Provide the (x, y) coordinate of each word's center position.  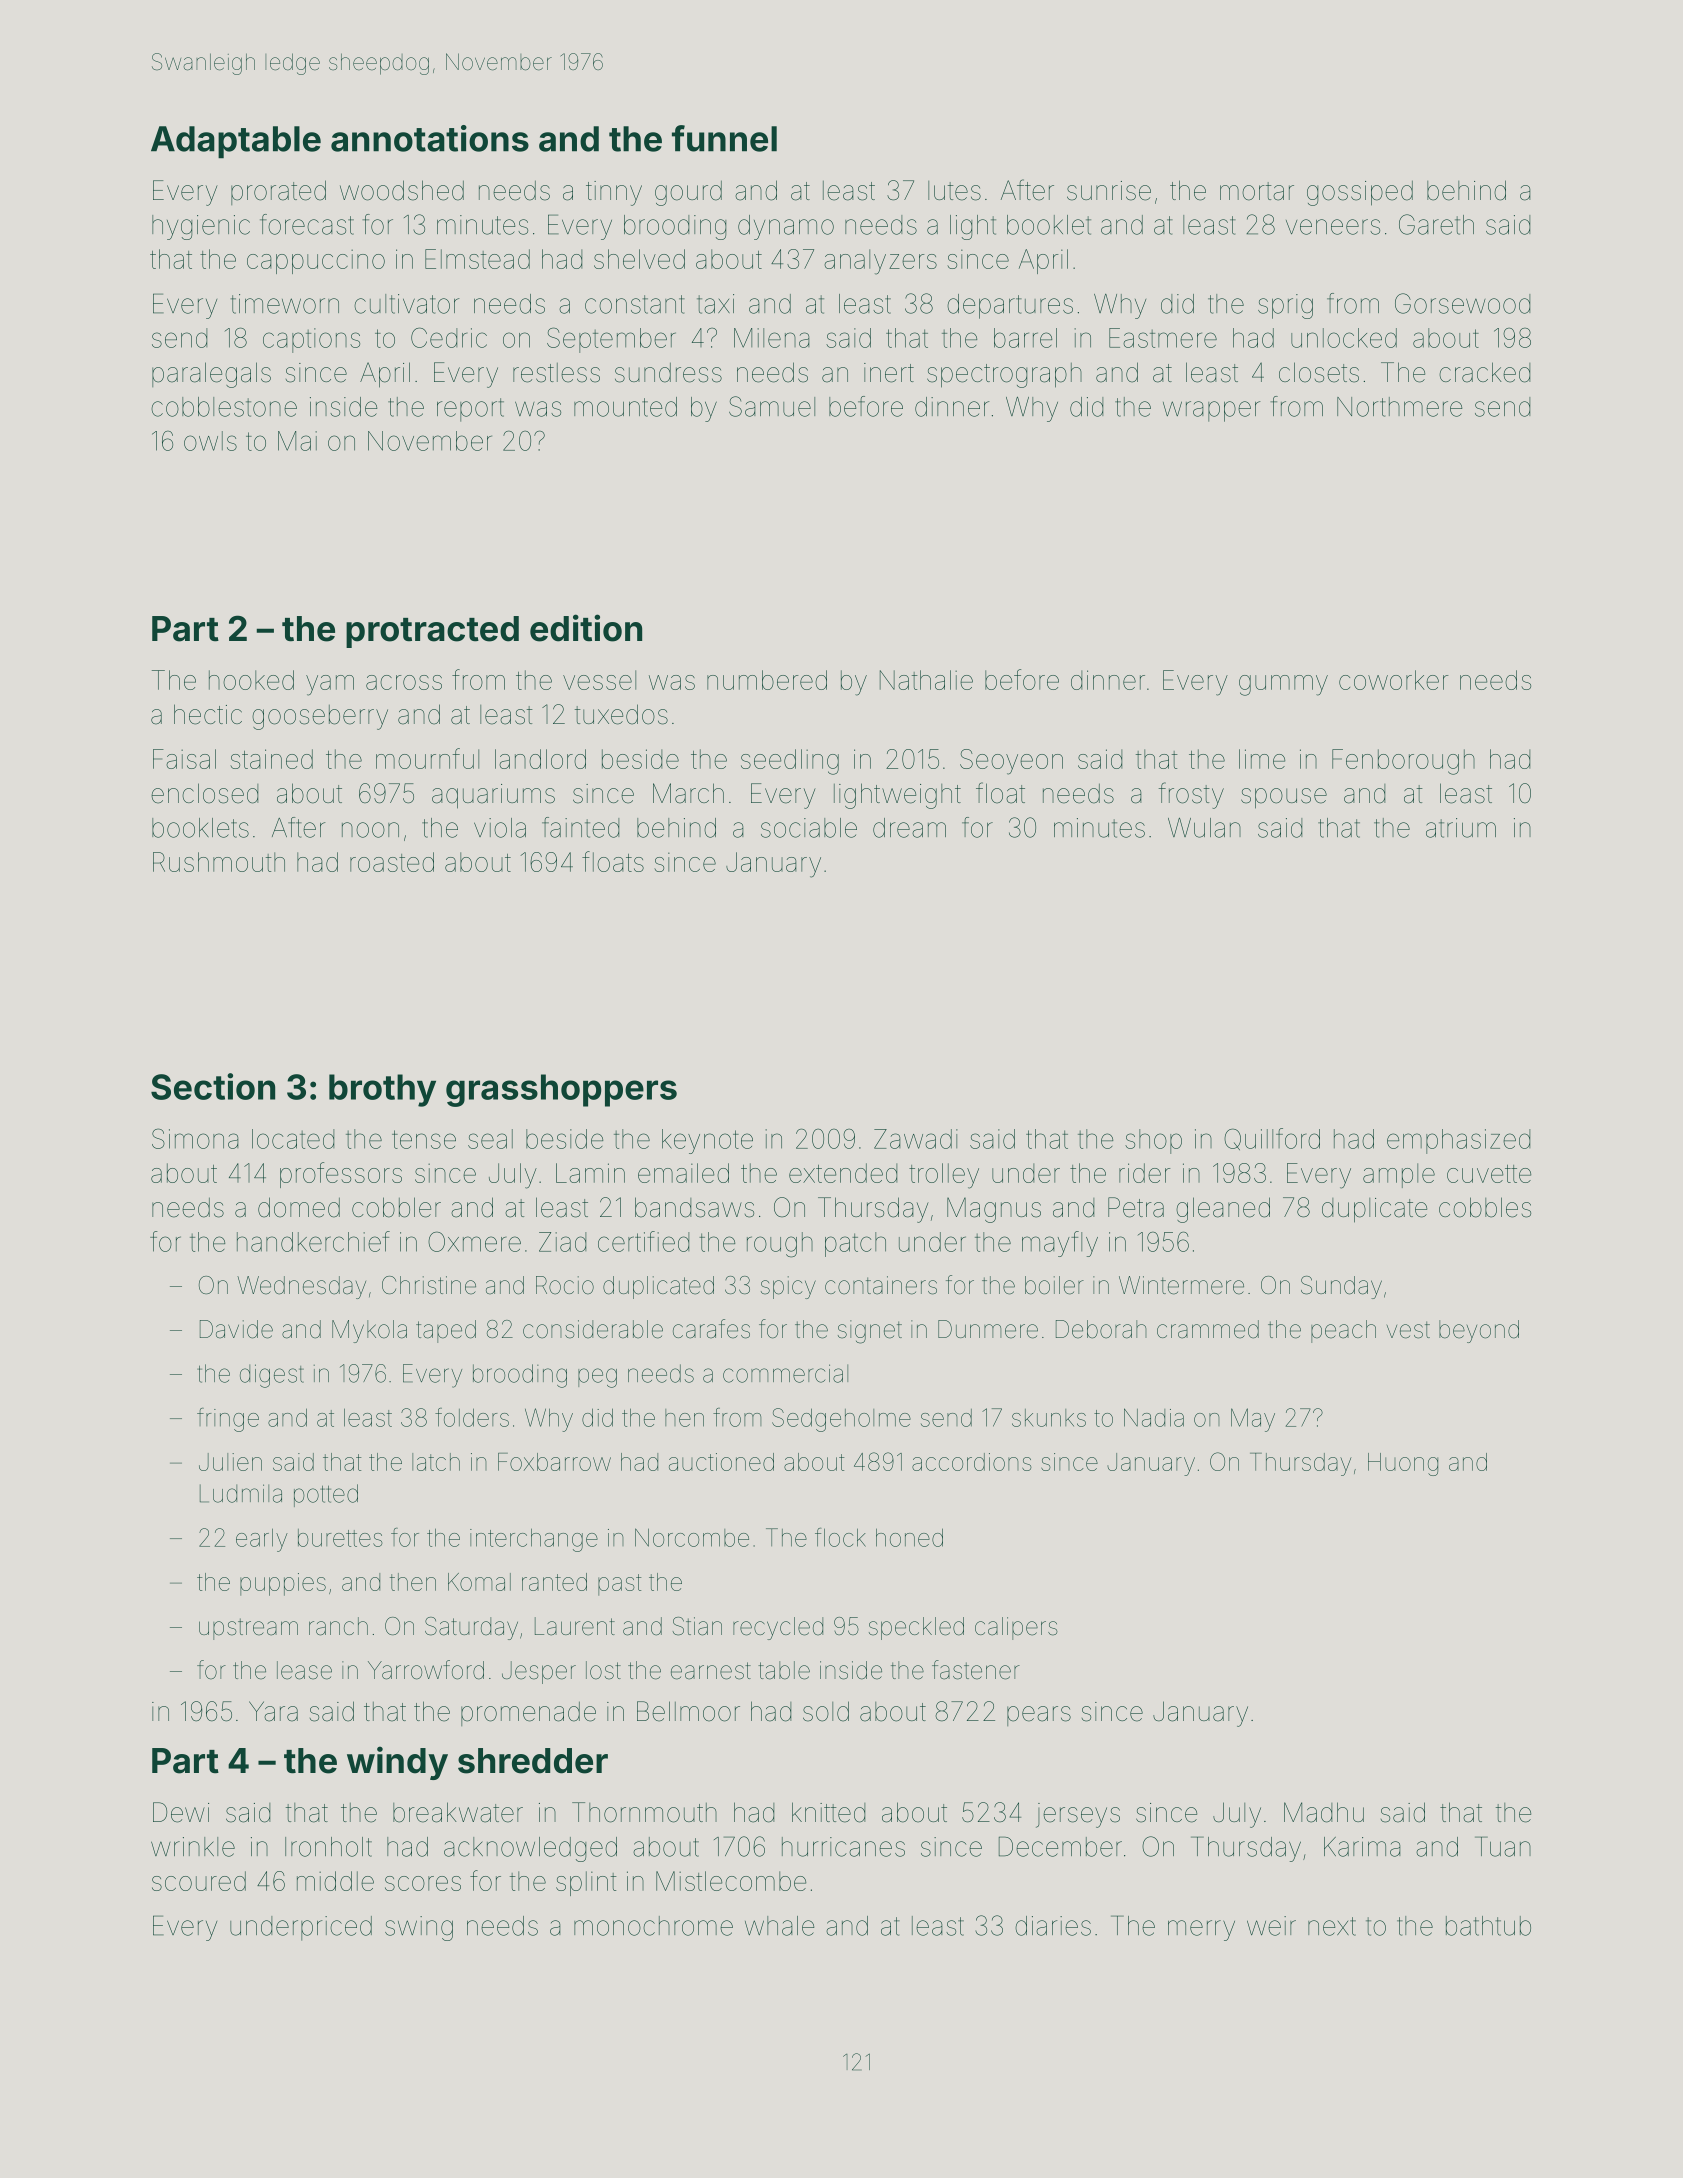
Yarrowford (426, 1670)
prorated (278, 192)
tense (424, 1139)
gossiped (1360, 193)
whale (779, 1926)
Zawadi (916, 1139)
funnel (724, 138)
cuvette (1489, 1174)
